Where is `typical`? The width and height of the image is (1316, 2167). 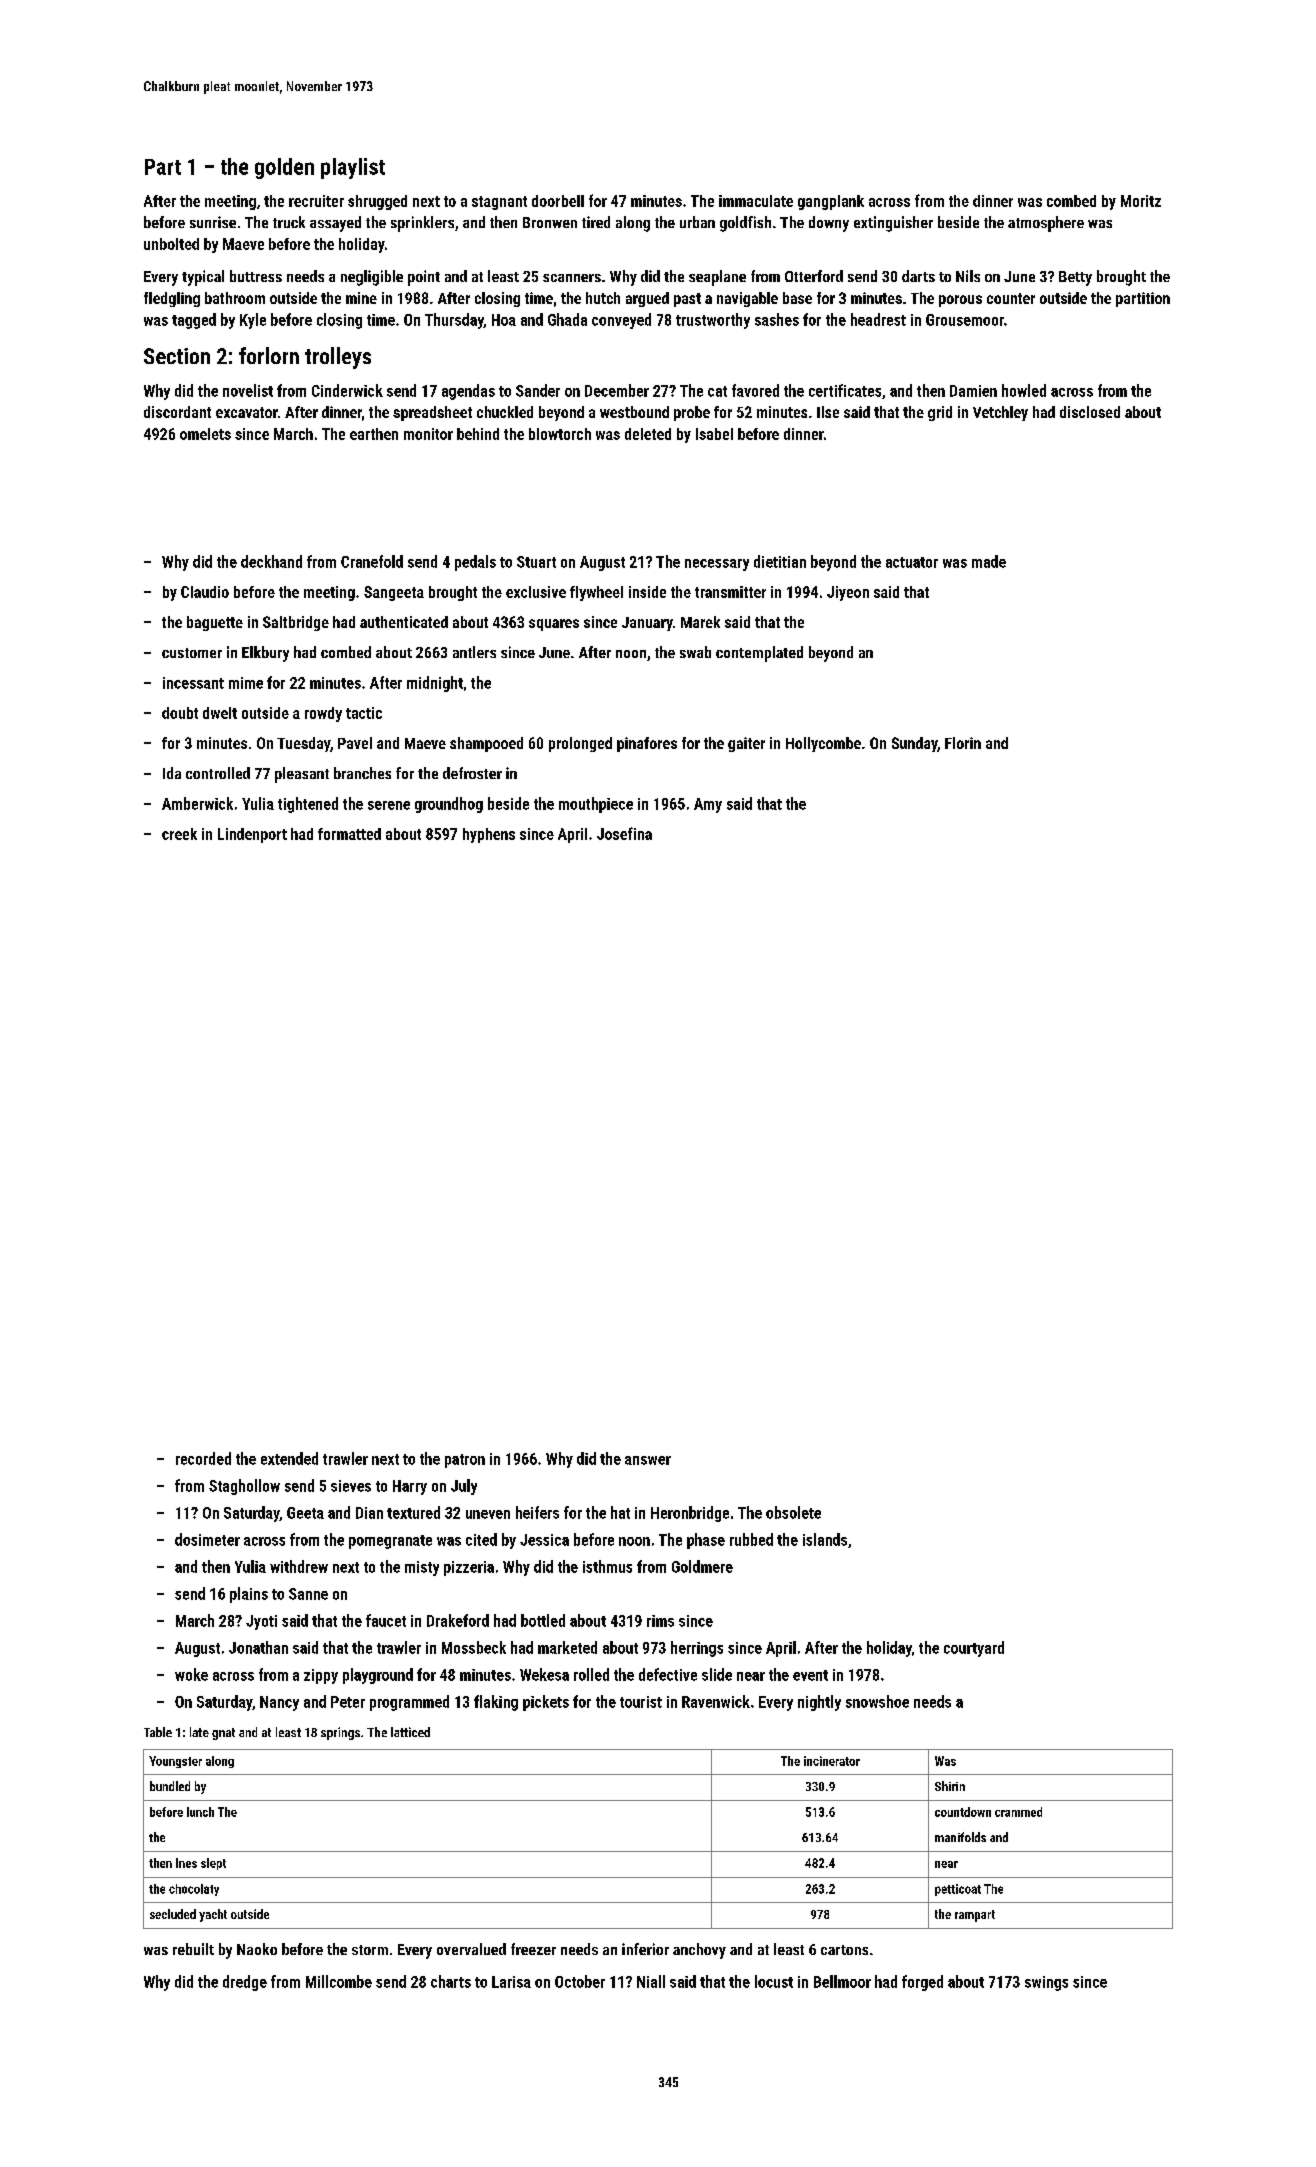 typical is located at coordinates (203, 278).
